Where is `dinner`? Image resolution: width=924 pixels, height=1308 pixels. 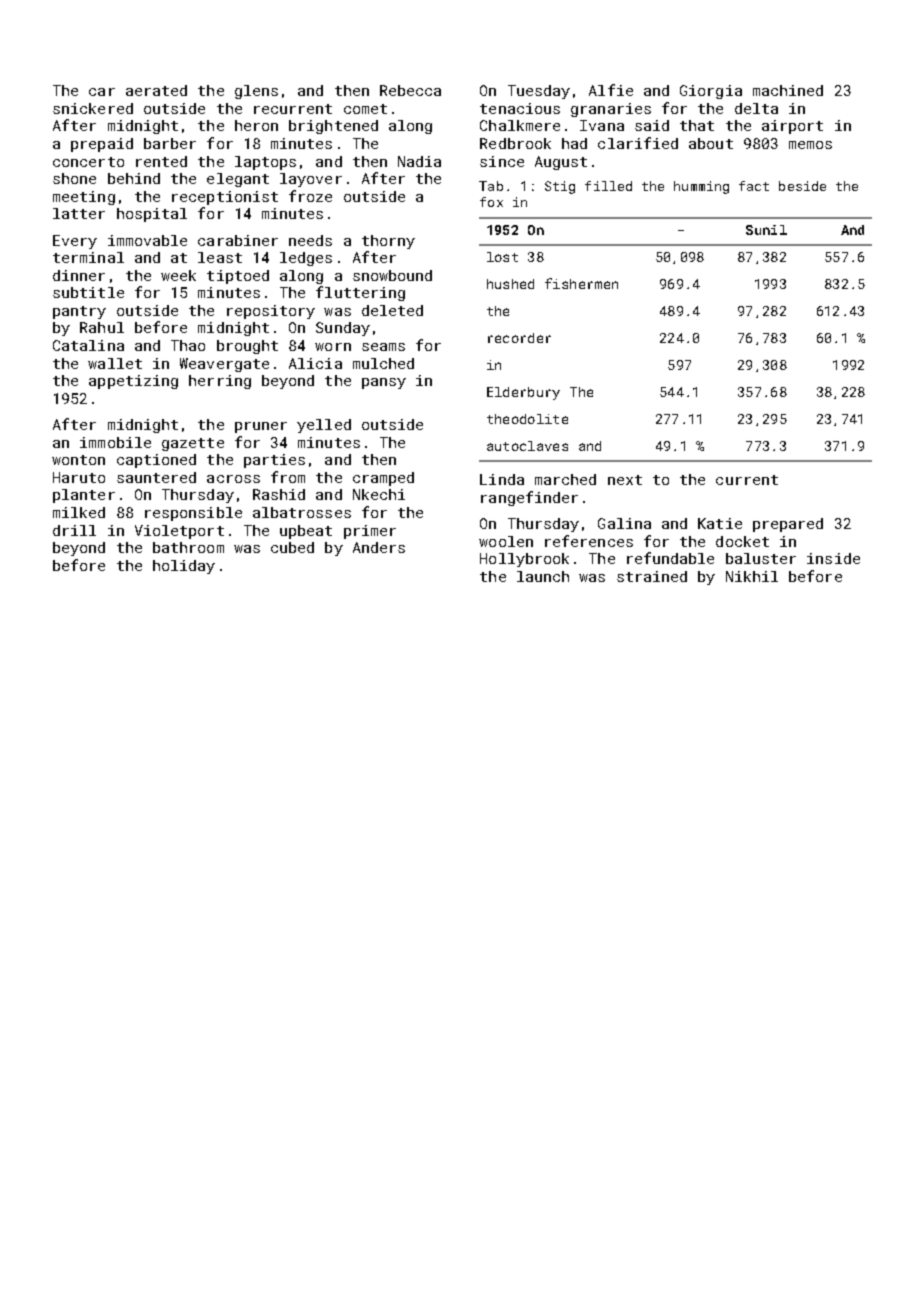 dinner is located at coordinates (79, 275).
